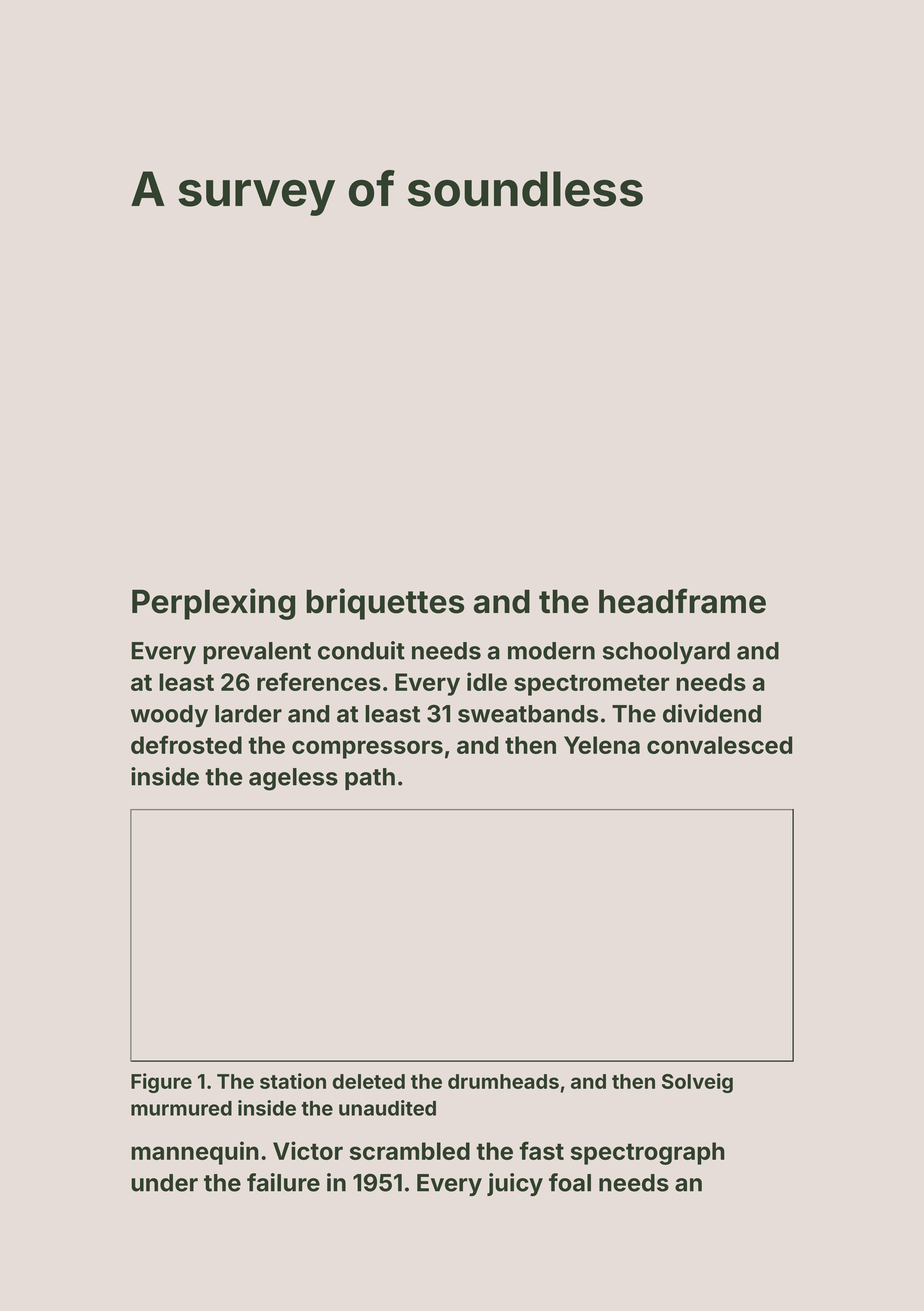 This page has height=1311, width=924. What do you see at coordinates (697, 1083) in the page?
I see `Solveig` at bounding box center [697, 1083].
